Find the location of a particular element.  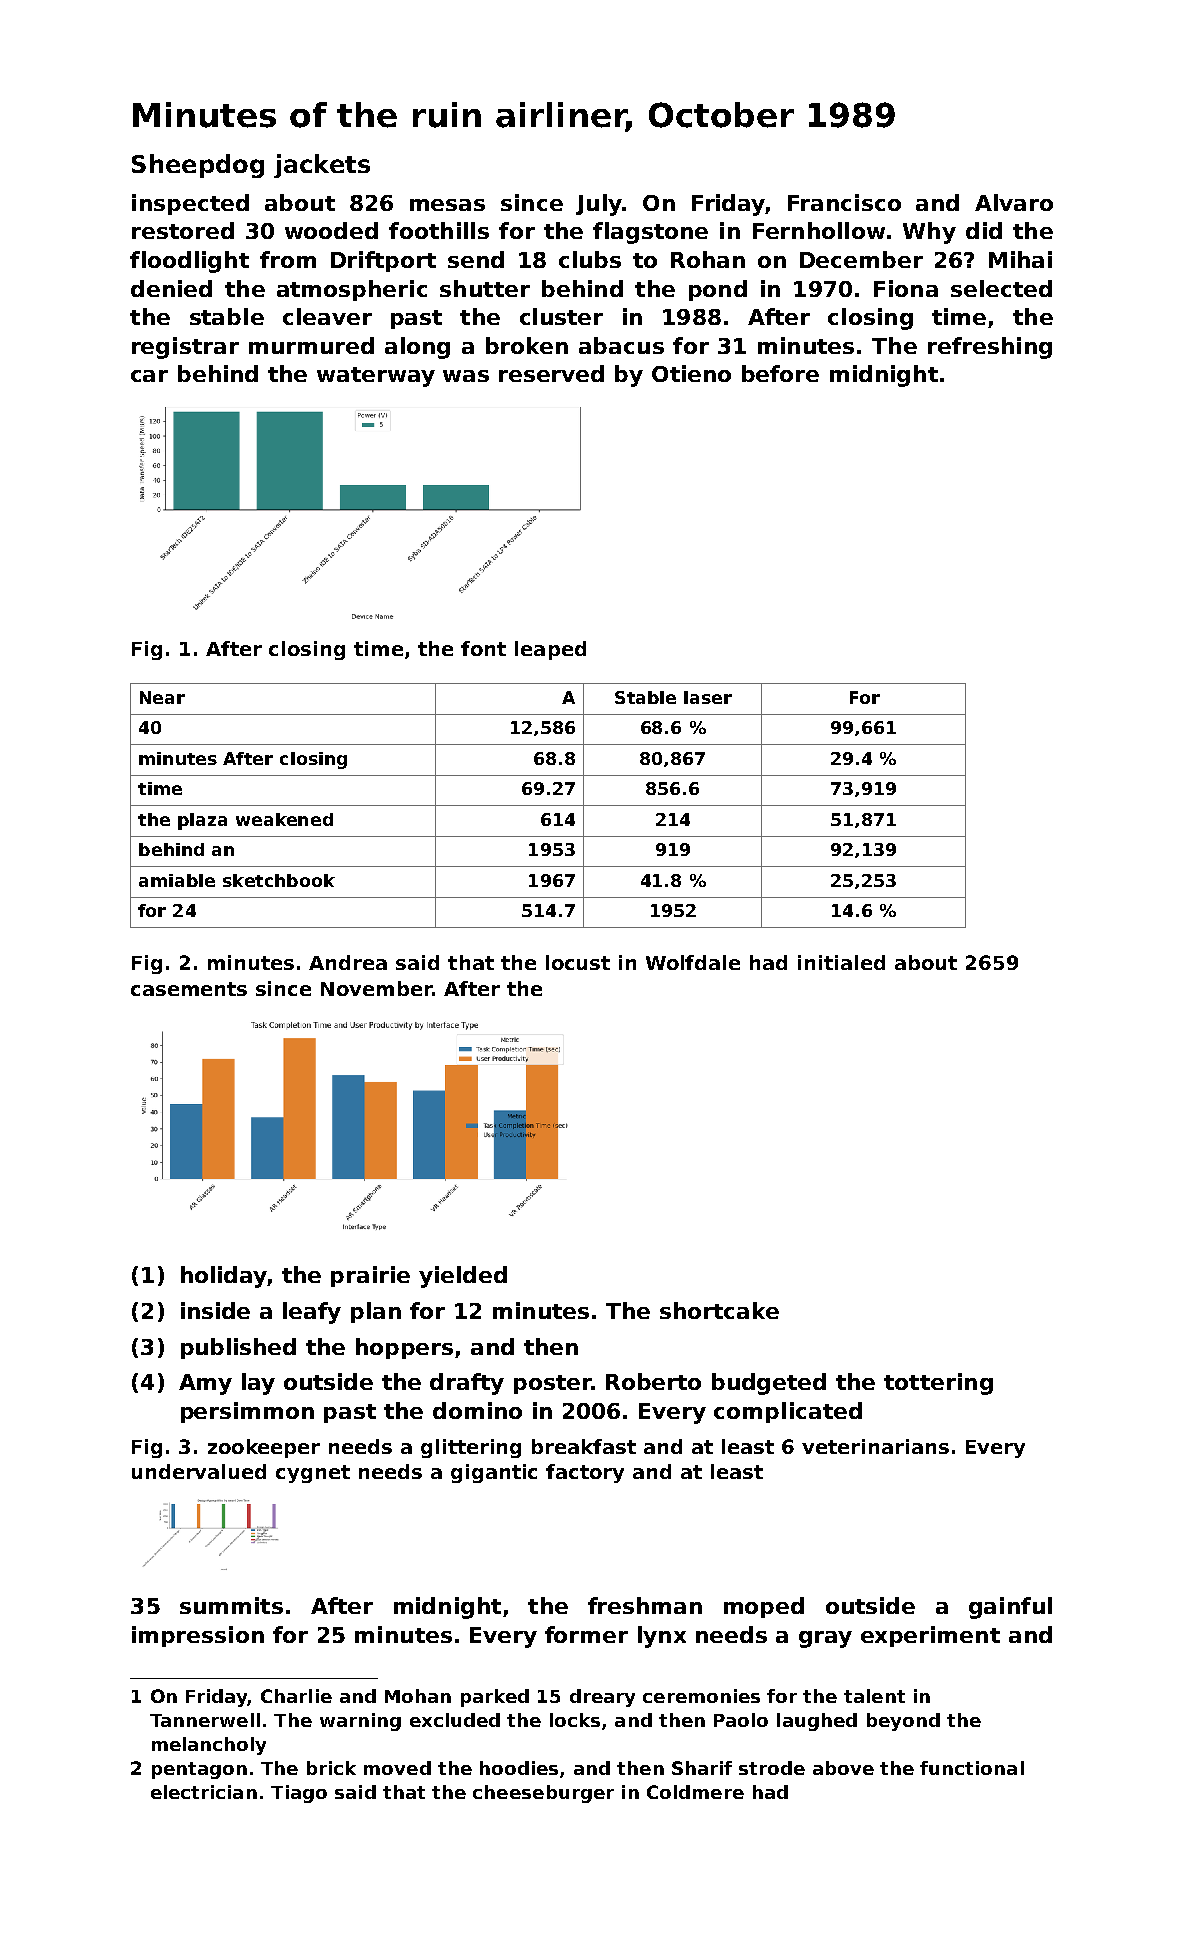

jackets is located at coordinates (322, 166).
